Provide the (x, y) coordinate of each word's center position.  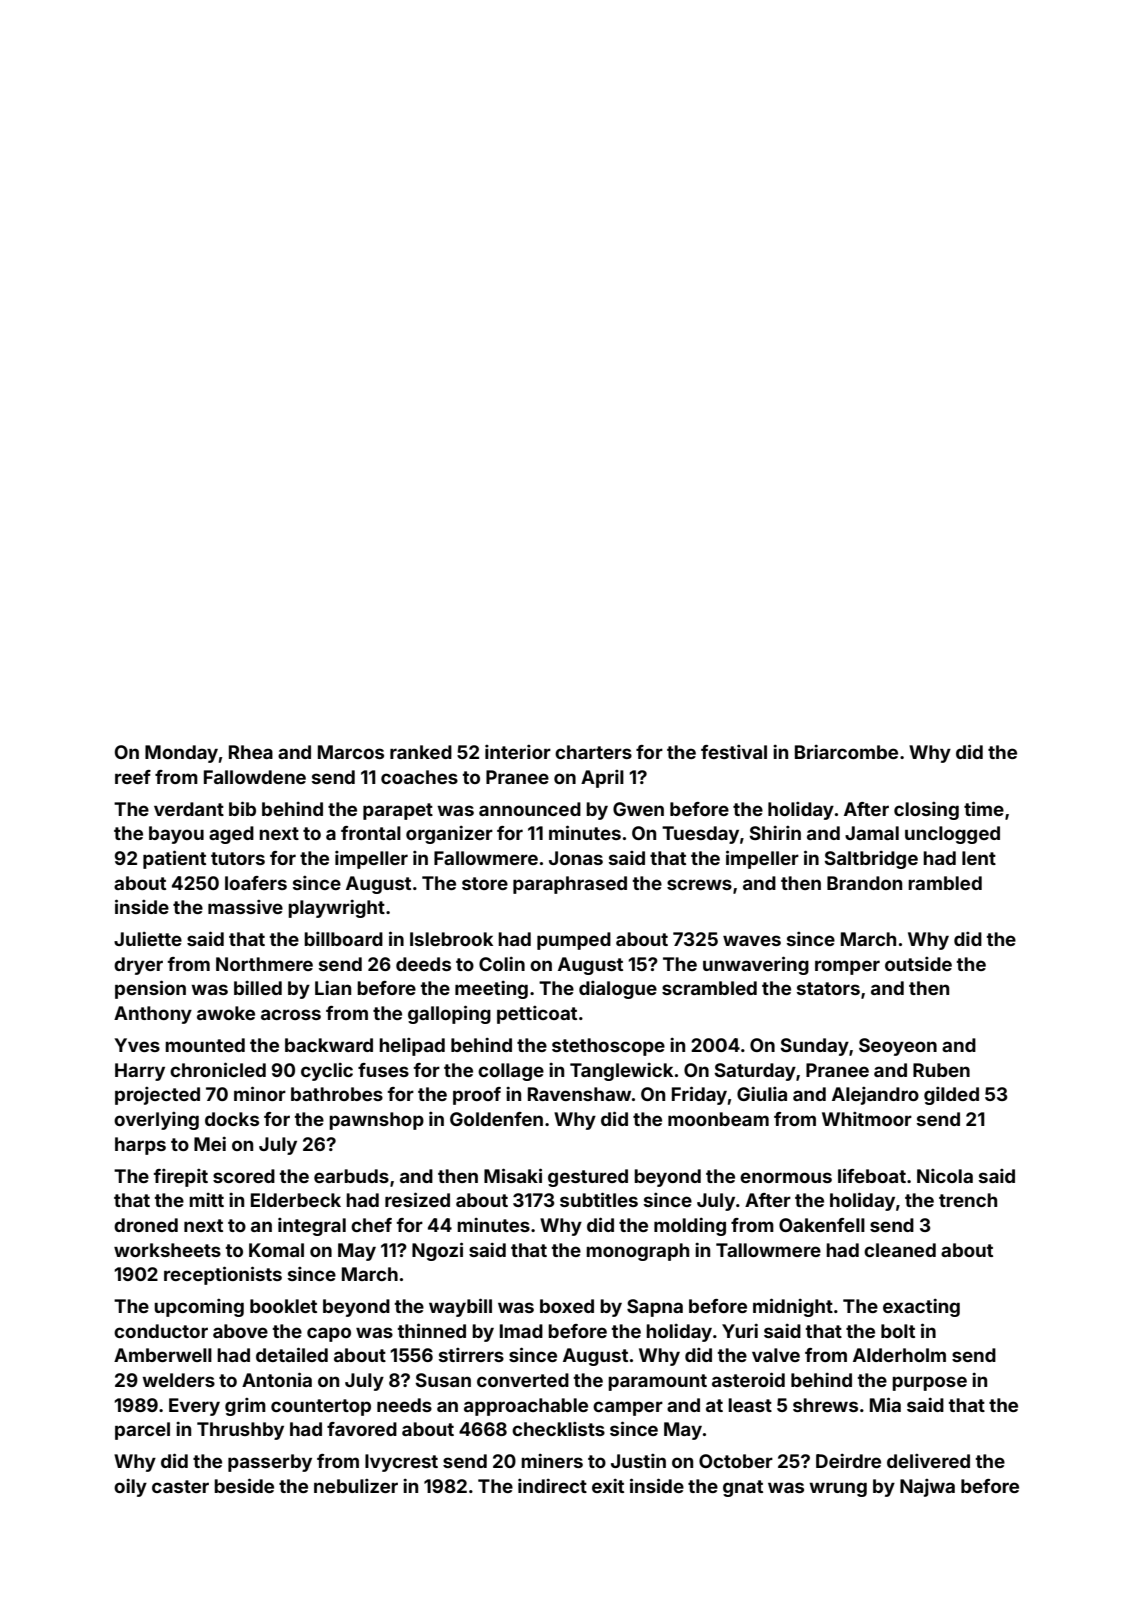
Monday (181, 754)
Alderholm (899, 1355)
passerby (270, 1463)
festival (734, 752)
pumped (574, 941)
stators (828, 988)
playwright (336, 909)
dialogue (618, 990)
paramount (657, 1382)
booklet (283, 1306)
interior (518, 752)
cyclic (327, 1072)
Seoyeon (898, 1047)
